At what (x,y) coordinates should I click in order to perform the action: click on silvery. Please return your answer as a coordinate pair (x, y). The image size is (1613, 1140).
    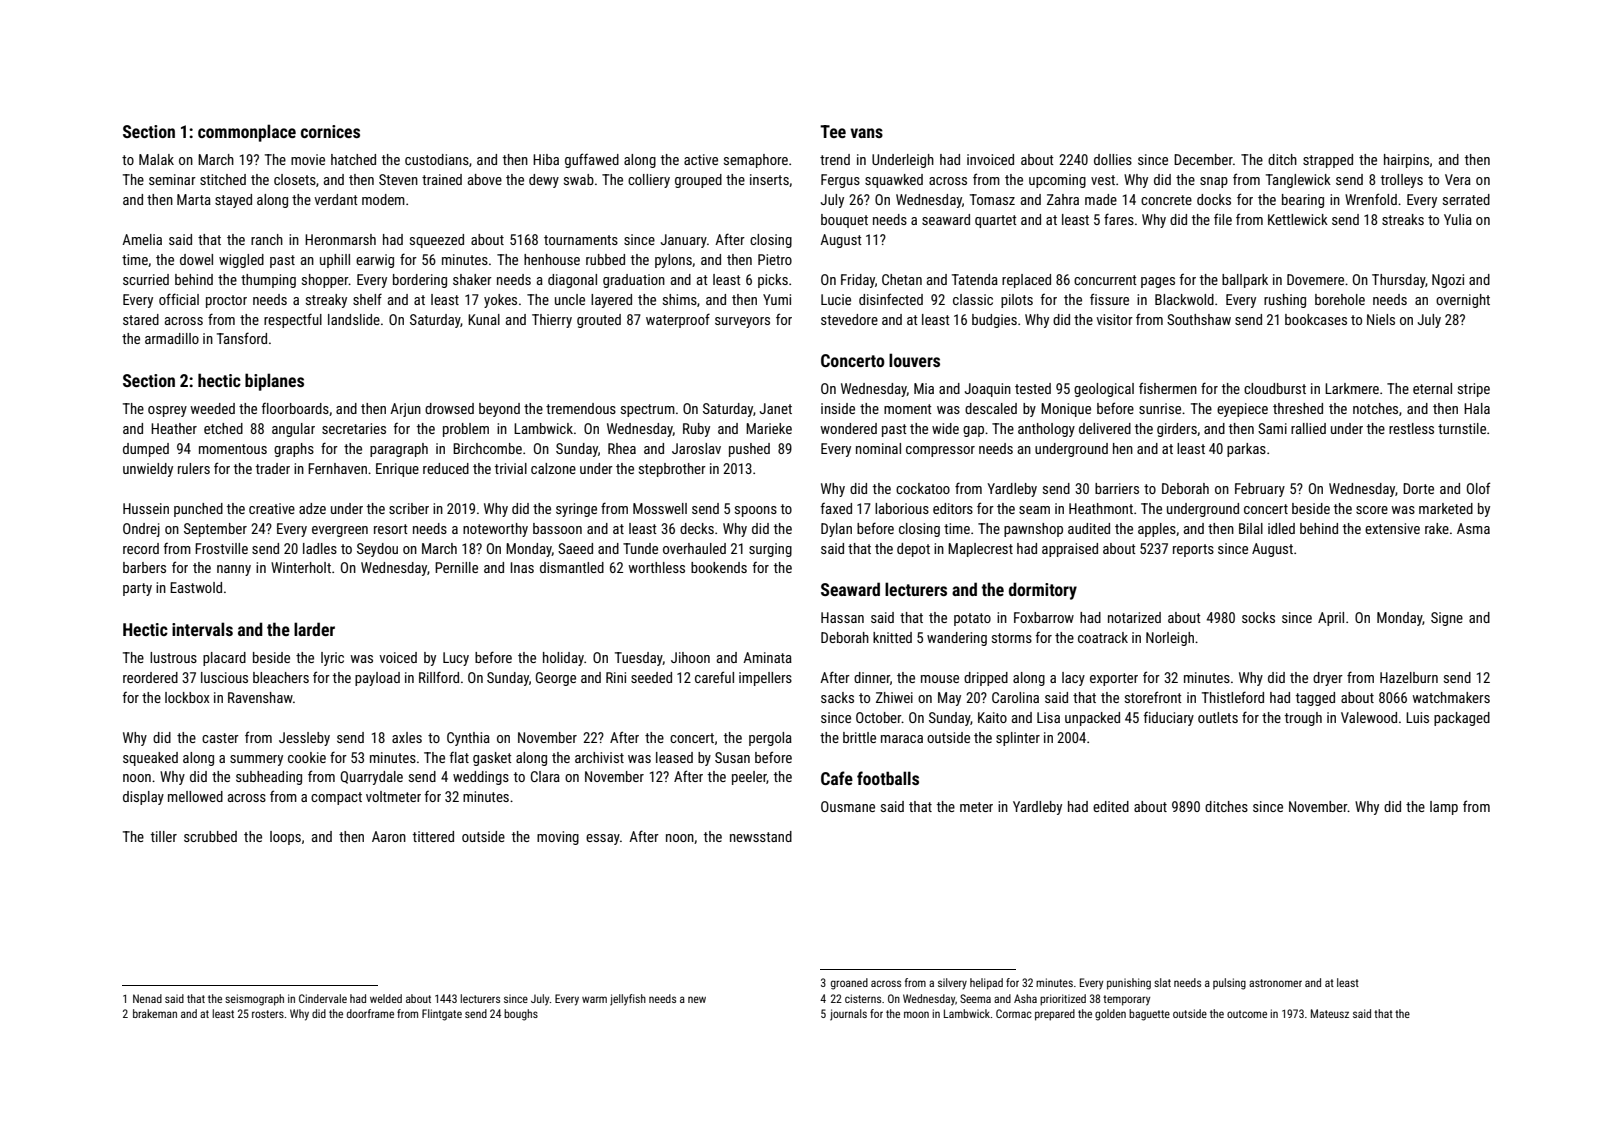
    Looking at the image, I should click on (952, 984).
